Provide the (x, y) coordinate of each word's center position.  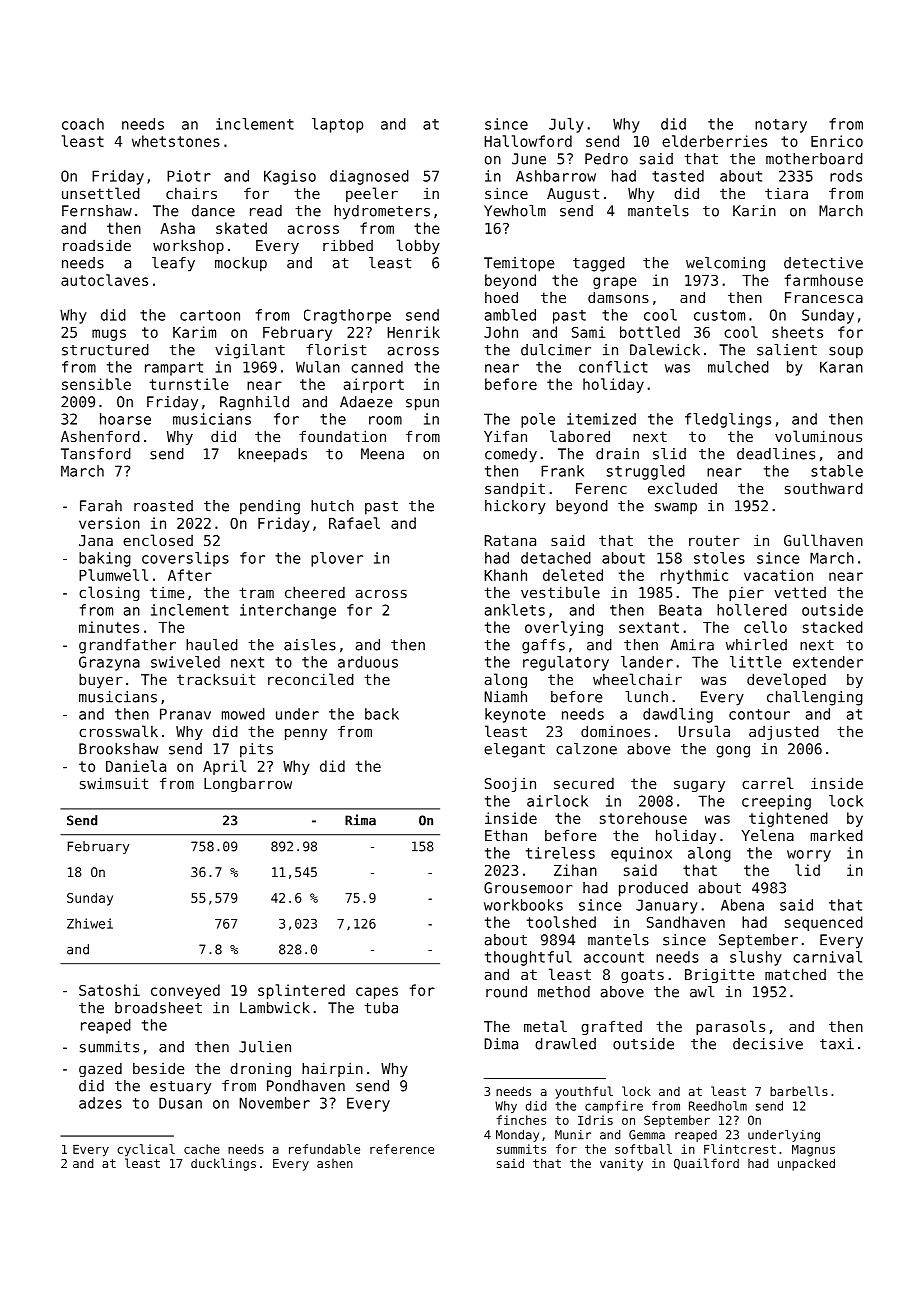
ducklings (223, 1164)
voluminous (818, 436)
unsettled (101, 193)
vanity (621, 1165)
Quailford (706, 1164)
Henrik (413, 332)
